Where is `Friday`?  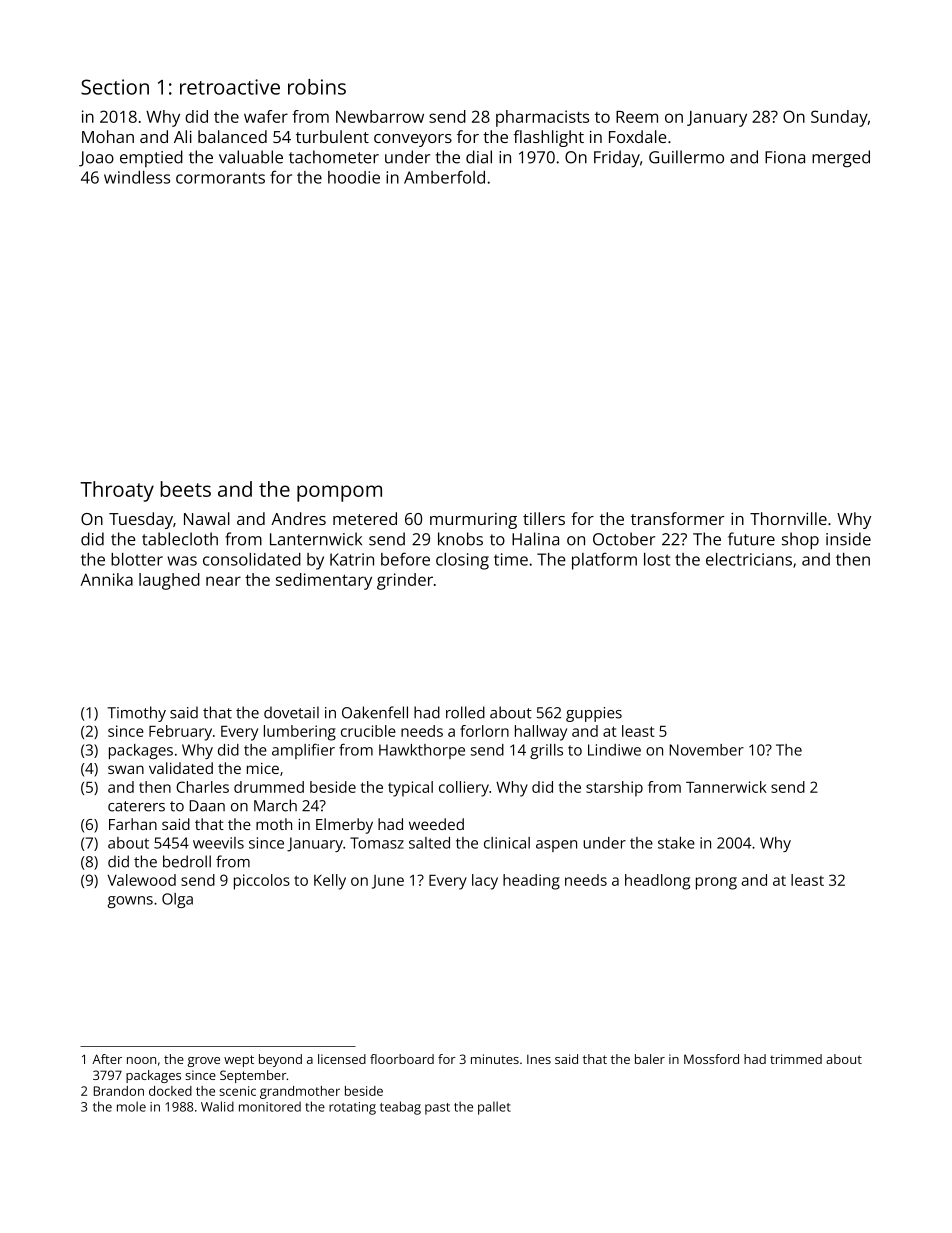
Friday is located at coordinates (617, 159).
